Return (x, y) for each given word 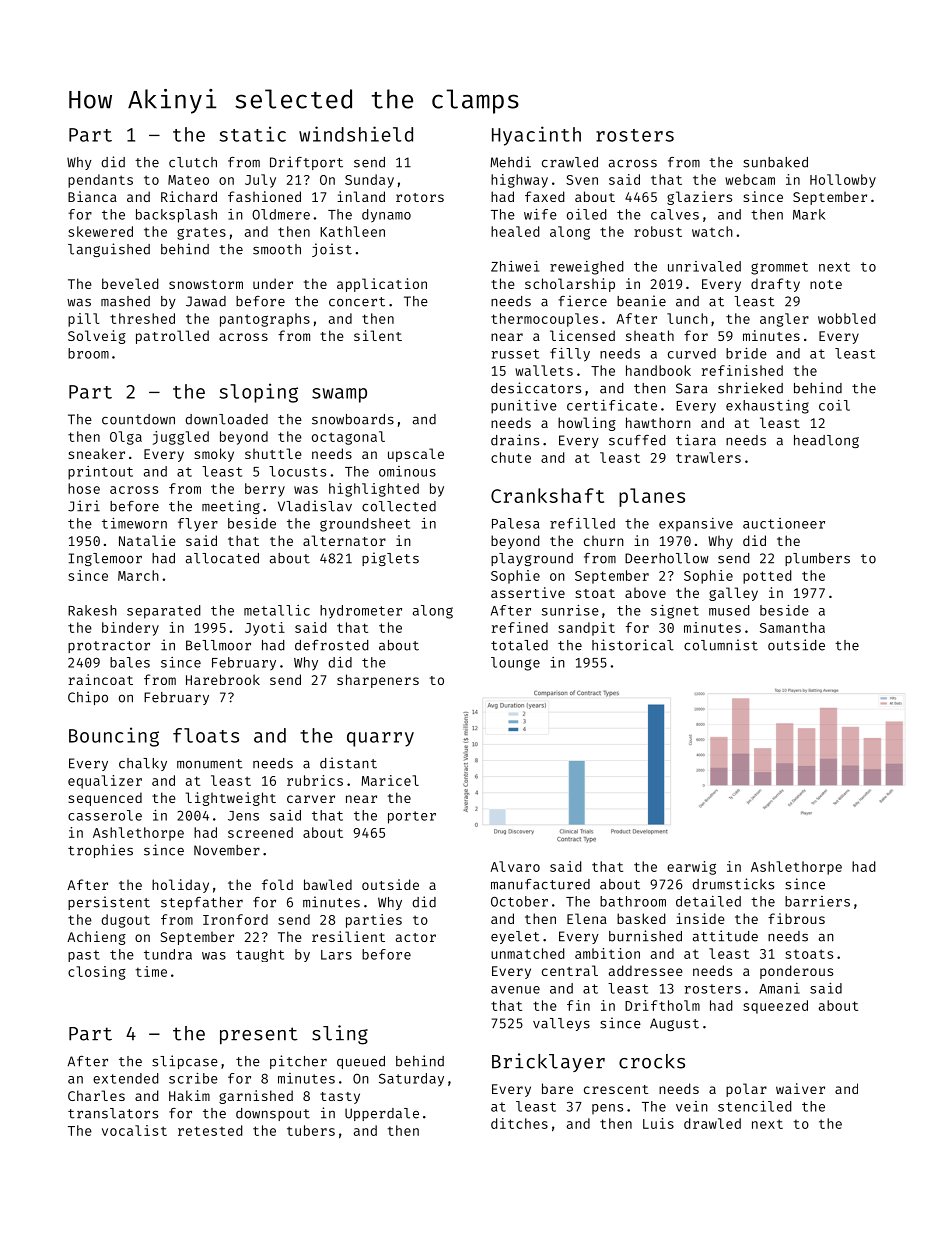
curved (692, 353)
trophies (100, 851)
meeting (231, 507)
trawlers (708, 457)
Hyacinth (536, 136)
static (252, 134)
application (382, 285)
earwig (691, 868)
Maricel (390, 780)
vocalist (134, 1130)
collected (399, 506)
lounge (515, 664)
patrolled (172, 337)
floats (206, 735)
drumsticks (733, 884)
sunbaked (775, 162)
